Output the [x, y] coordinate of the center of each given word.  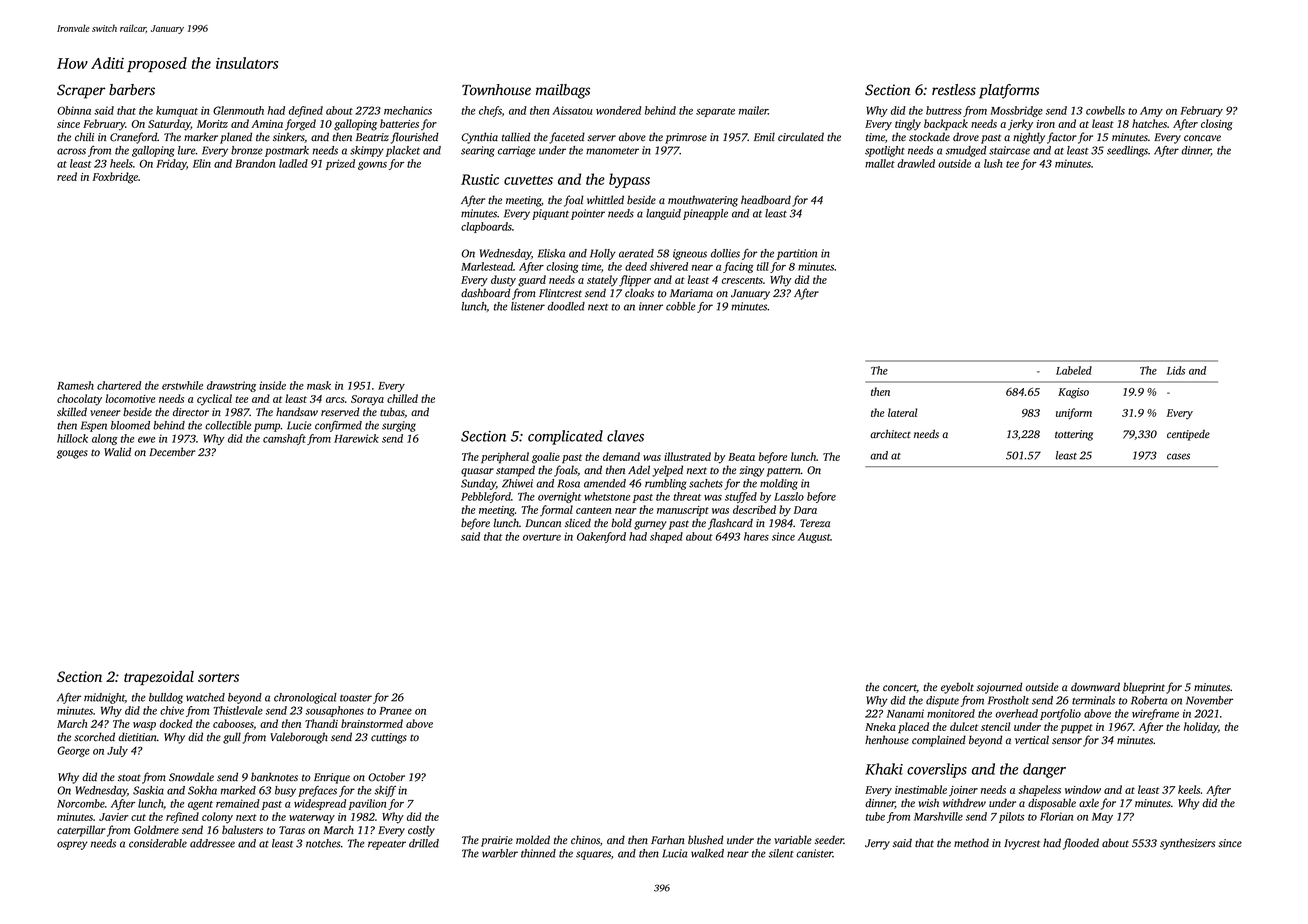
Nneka [880, 726]
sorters [218, 677]
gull [232, 738]
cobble [681, 306]
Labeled [1074, 370]
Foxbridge [115, 178]
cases [1178, 456]
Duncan [543, 523]
